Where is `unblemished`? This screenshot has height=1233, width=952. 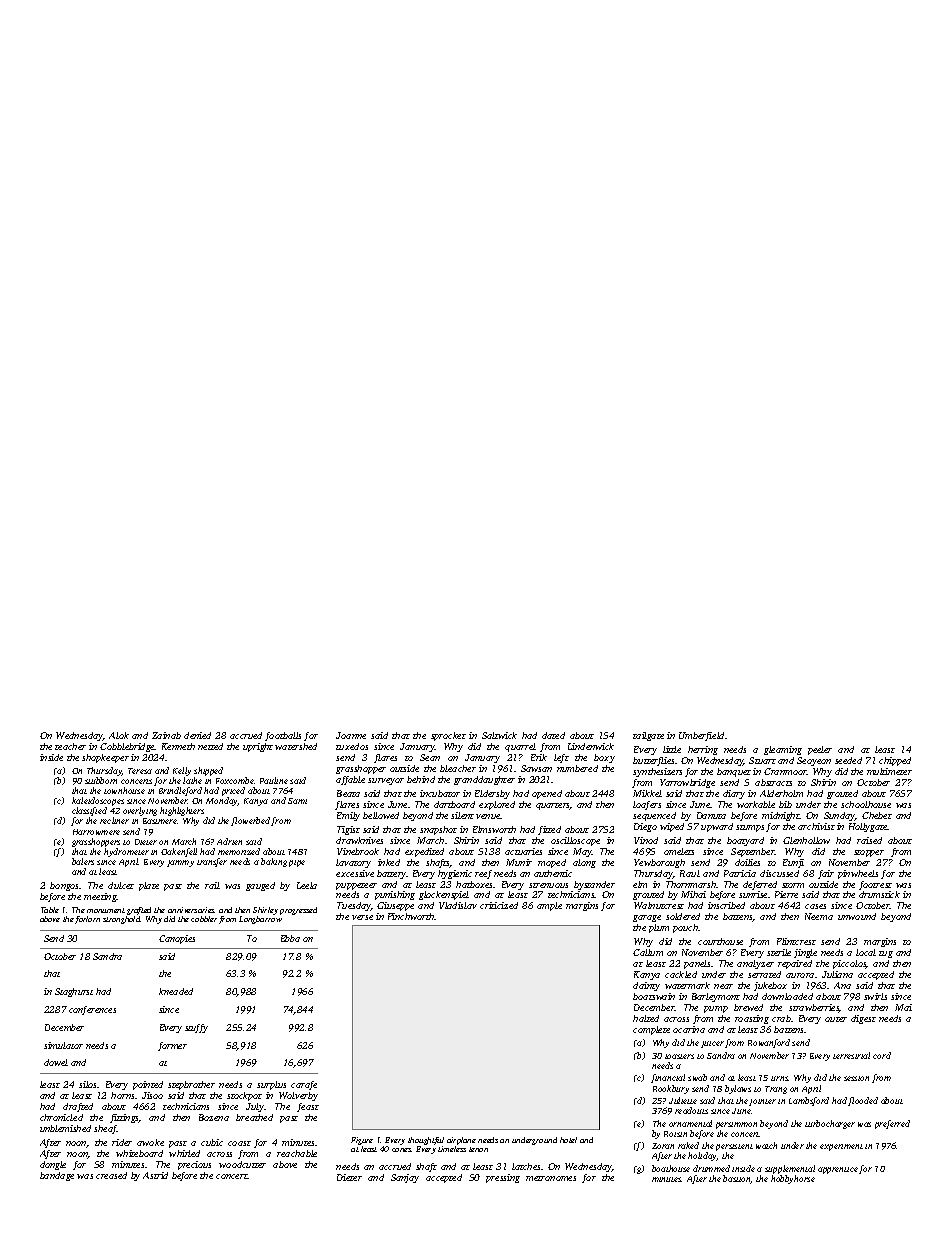 unblemished is located at coordinates (65, 1128).
